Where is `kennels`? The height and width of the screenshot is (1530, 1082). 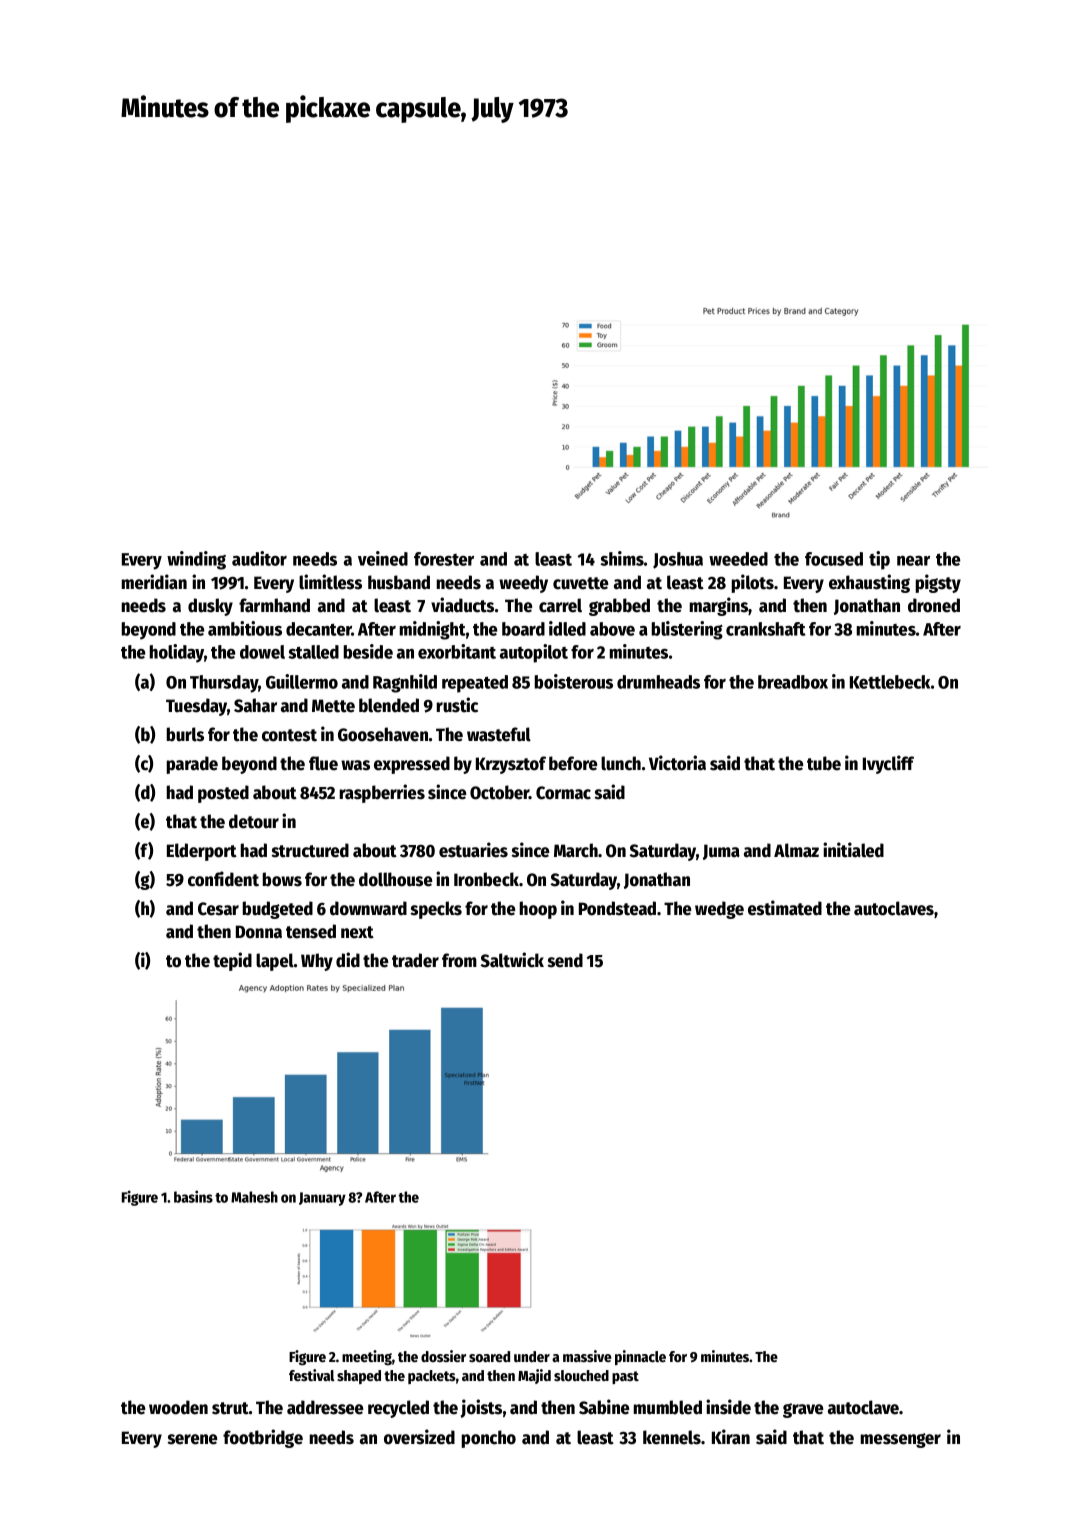
kennels is located at coordinates (672, 1437).
